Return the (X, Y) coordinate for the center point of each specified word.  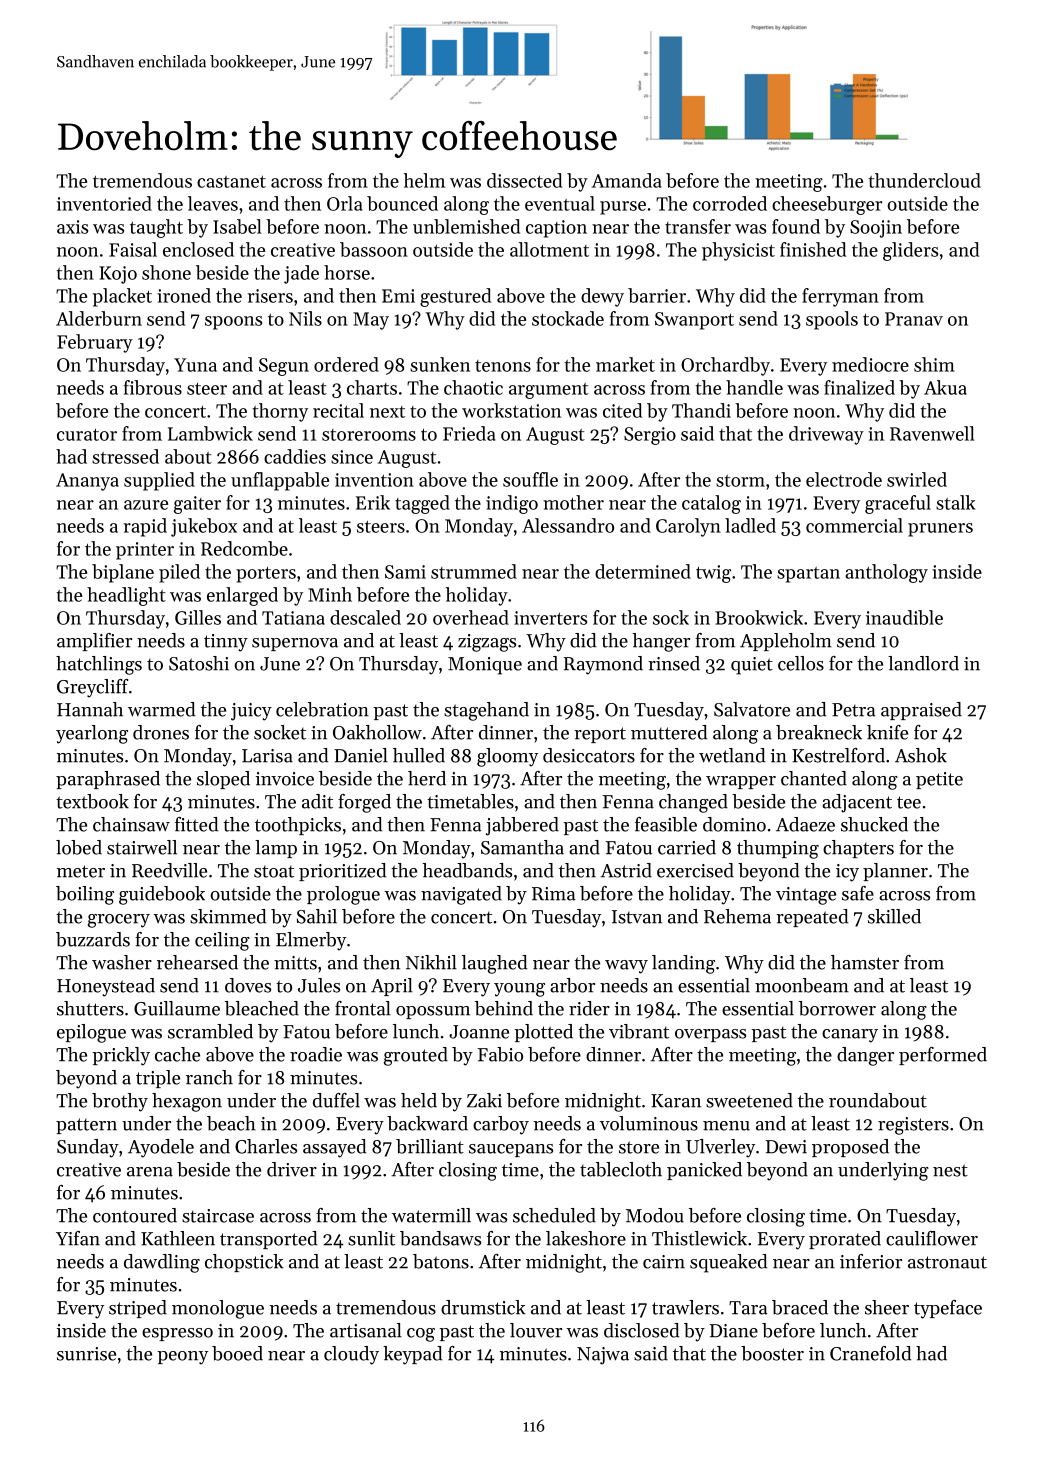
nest (950, 1170)
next (387, 412)
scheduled (554, 1215)
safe (858, 893)
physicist (738, 251)
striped (138, 1309)
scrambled (210, 1031)
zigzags (487, 643)
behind (504, 1008)
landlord (923, 663)
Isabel (237, 226)
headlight (126, 596)
